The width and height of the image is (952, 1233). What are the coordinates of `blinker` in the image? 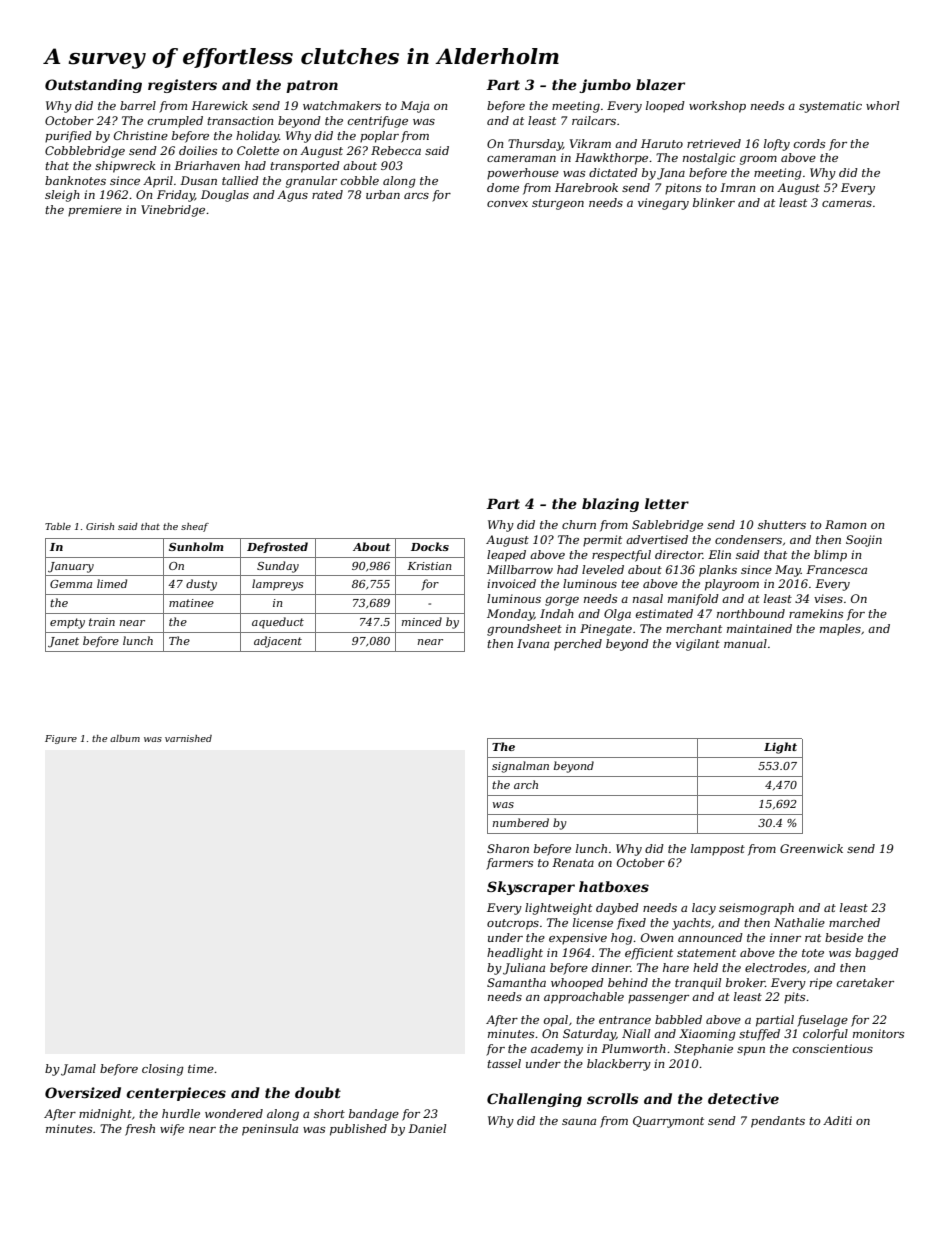 It's located at (714, 202).
